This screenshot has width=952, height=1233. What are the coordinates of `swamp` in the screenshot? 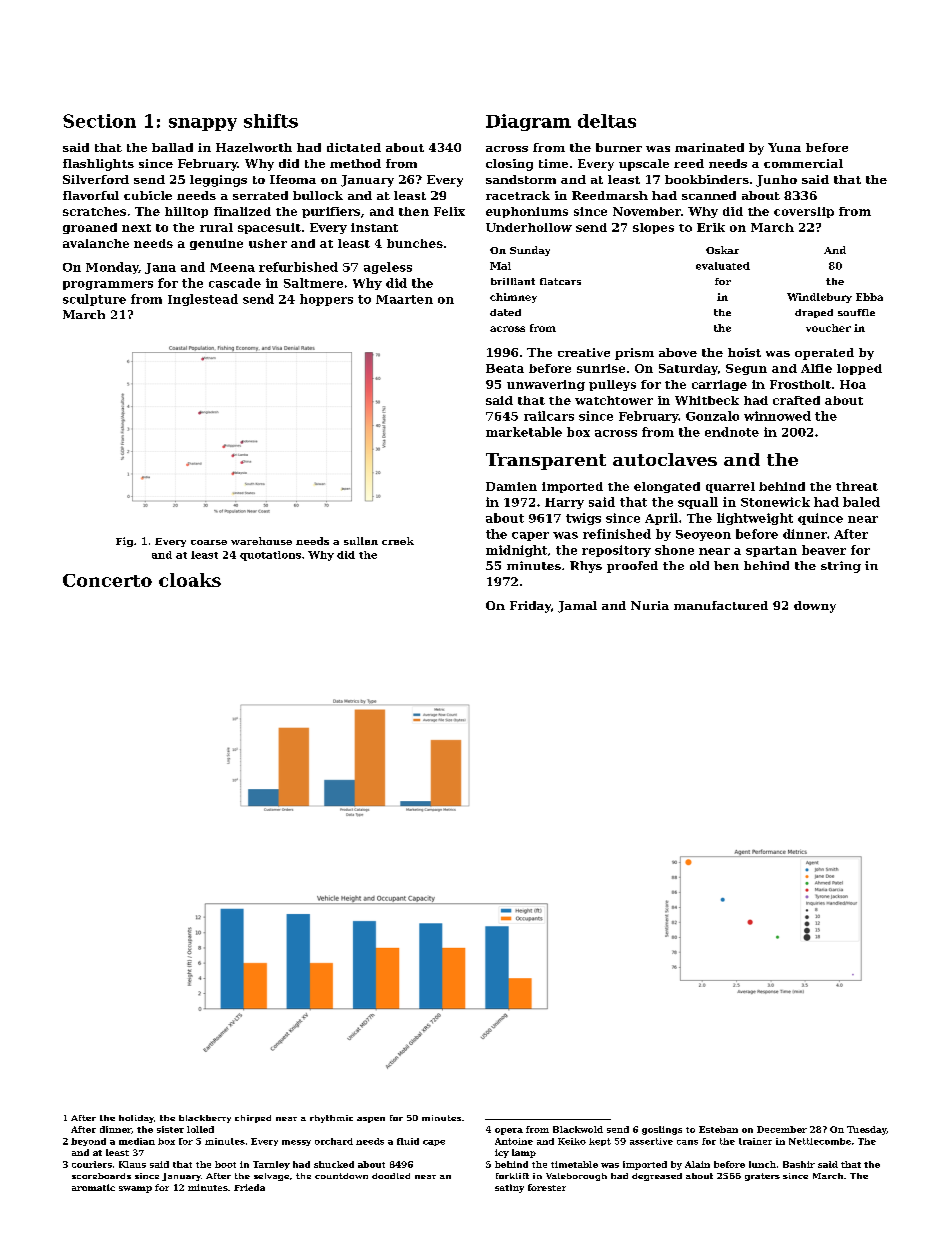 It's located at (135, 1189).
